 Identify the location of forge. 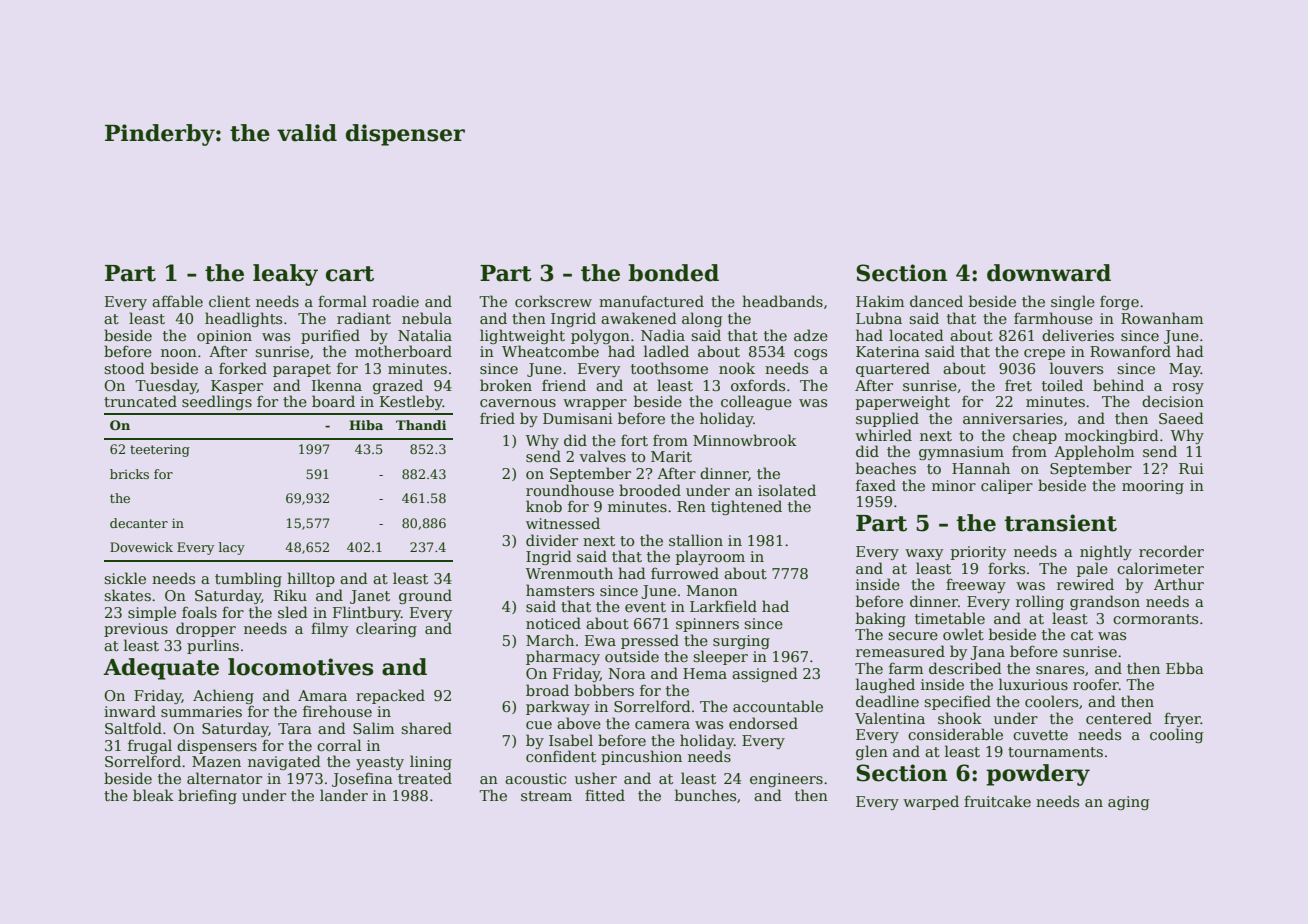
(1119, 302).
